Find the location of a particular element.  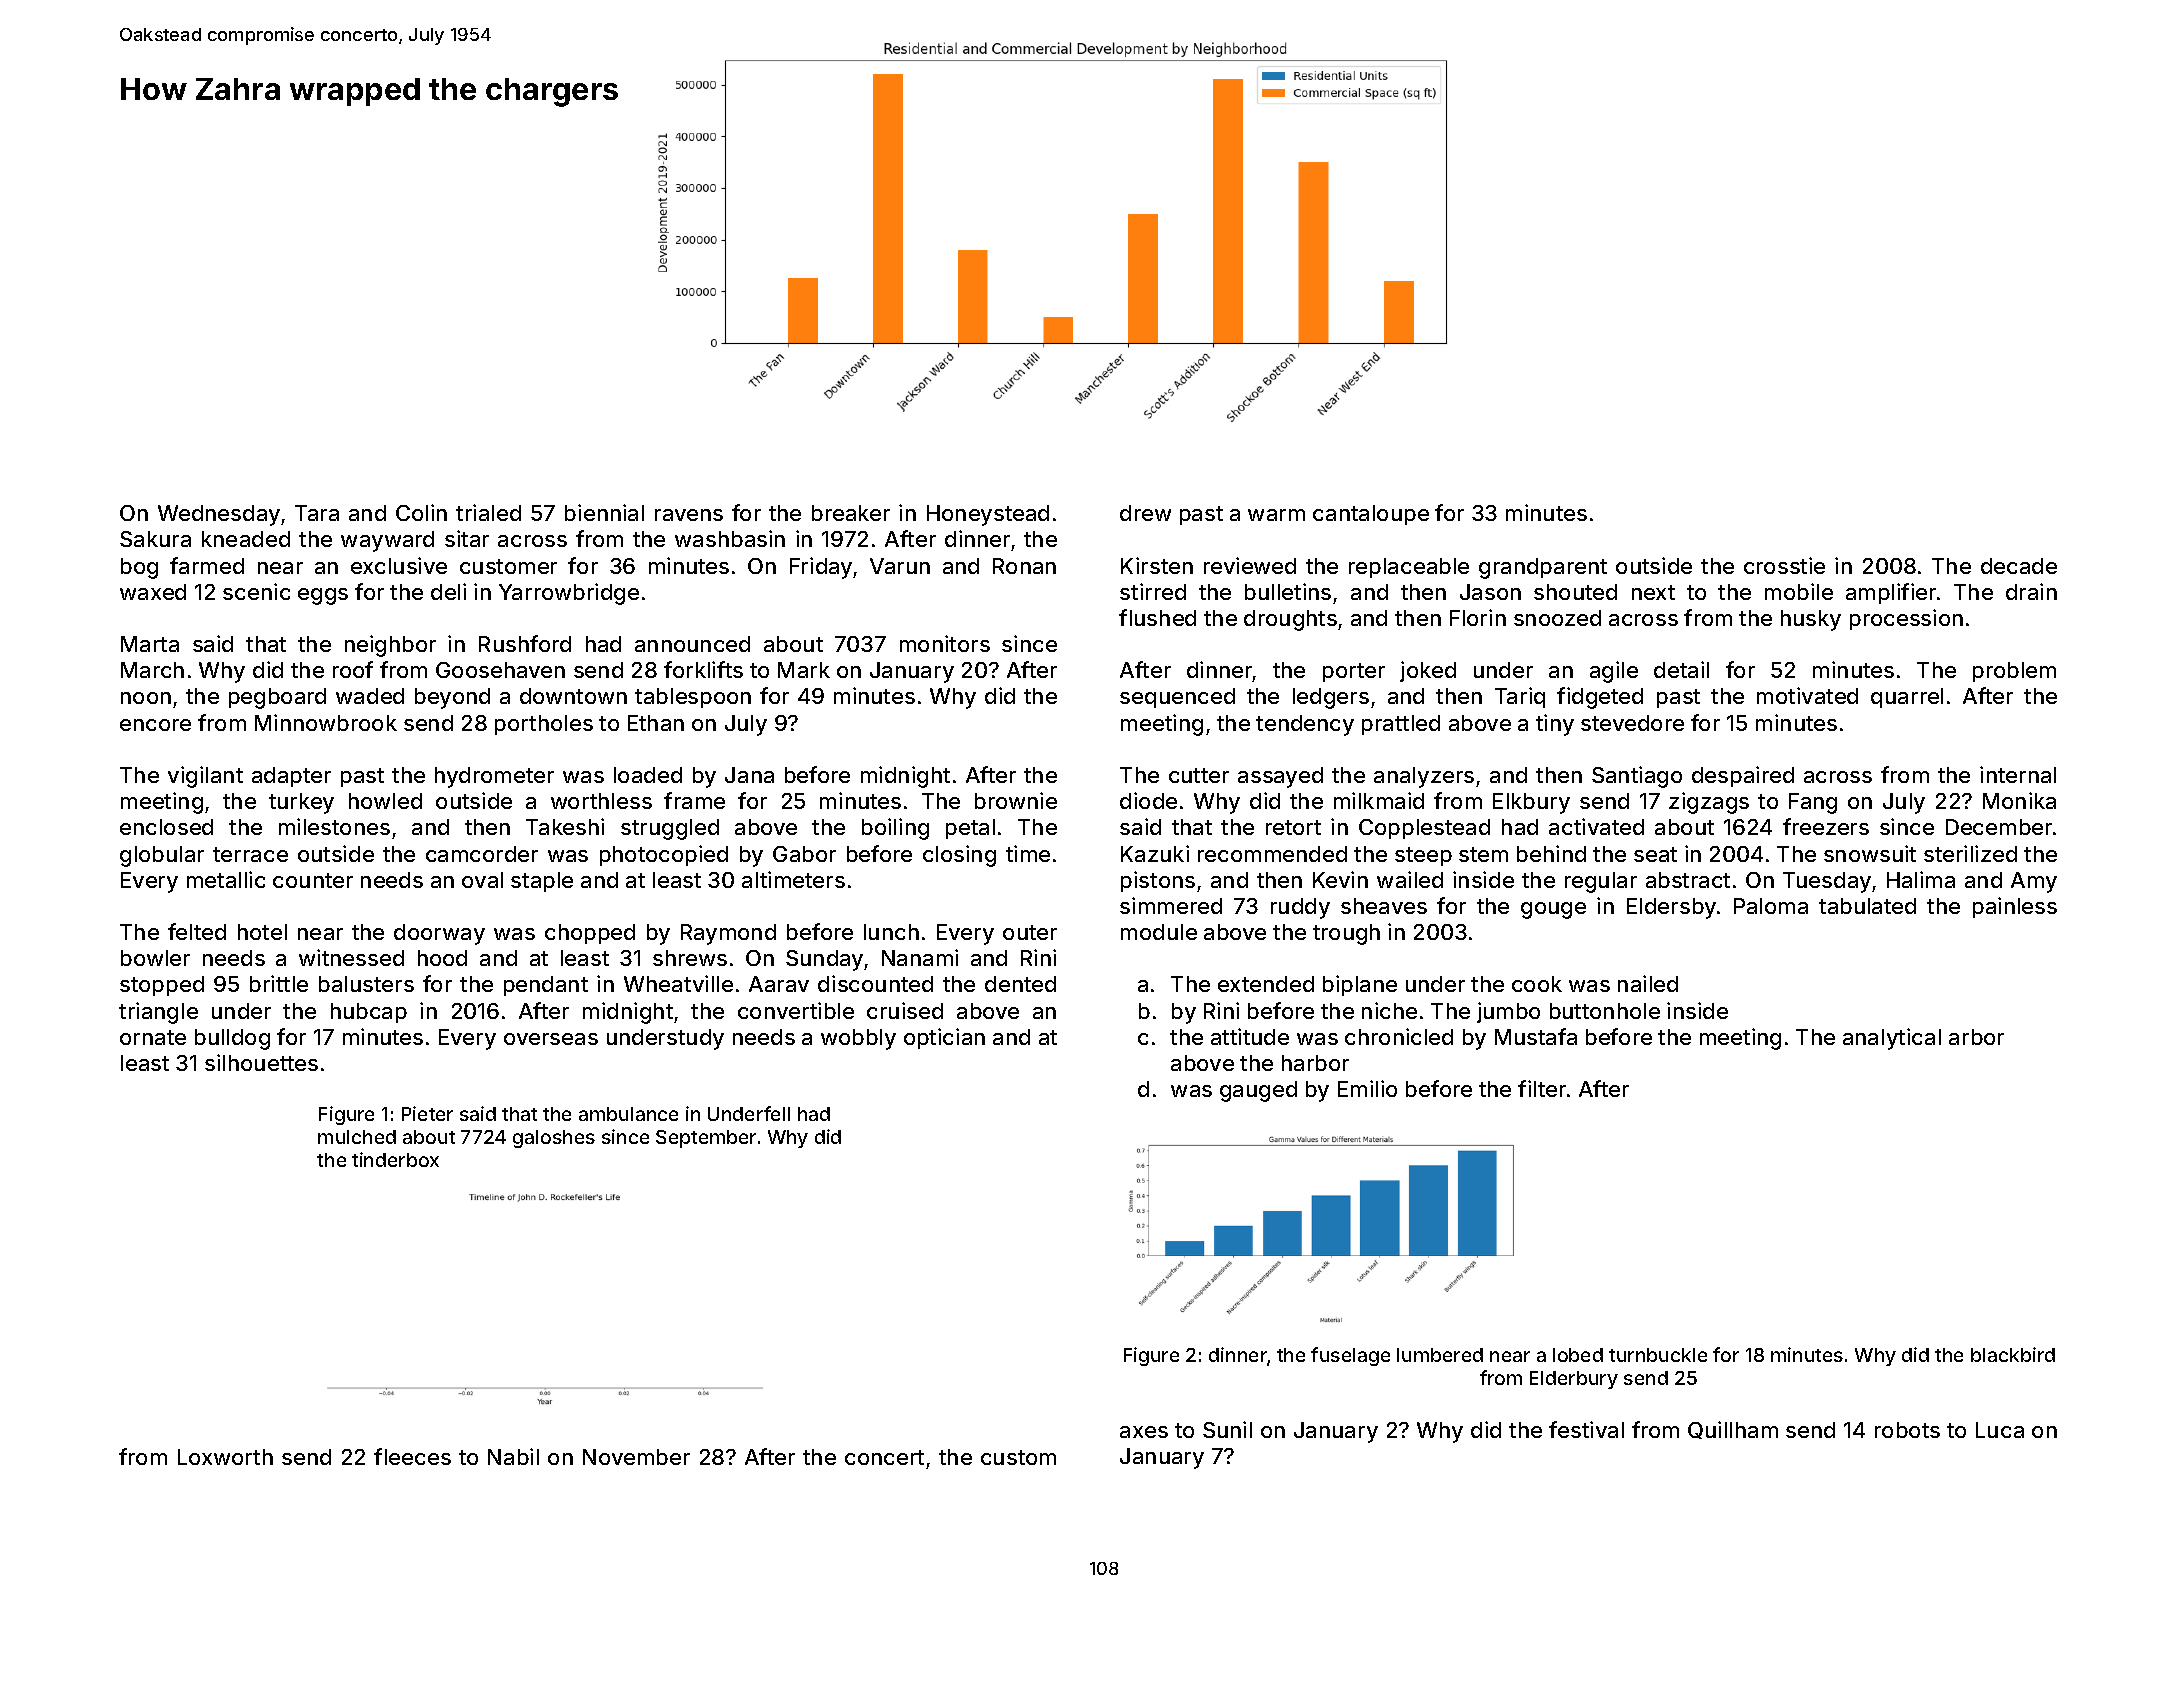

milkmaid is located at coordinates (1379, 800).
